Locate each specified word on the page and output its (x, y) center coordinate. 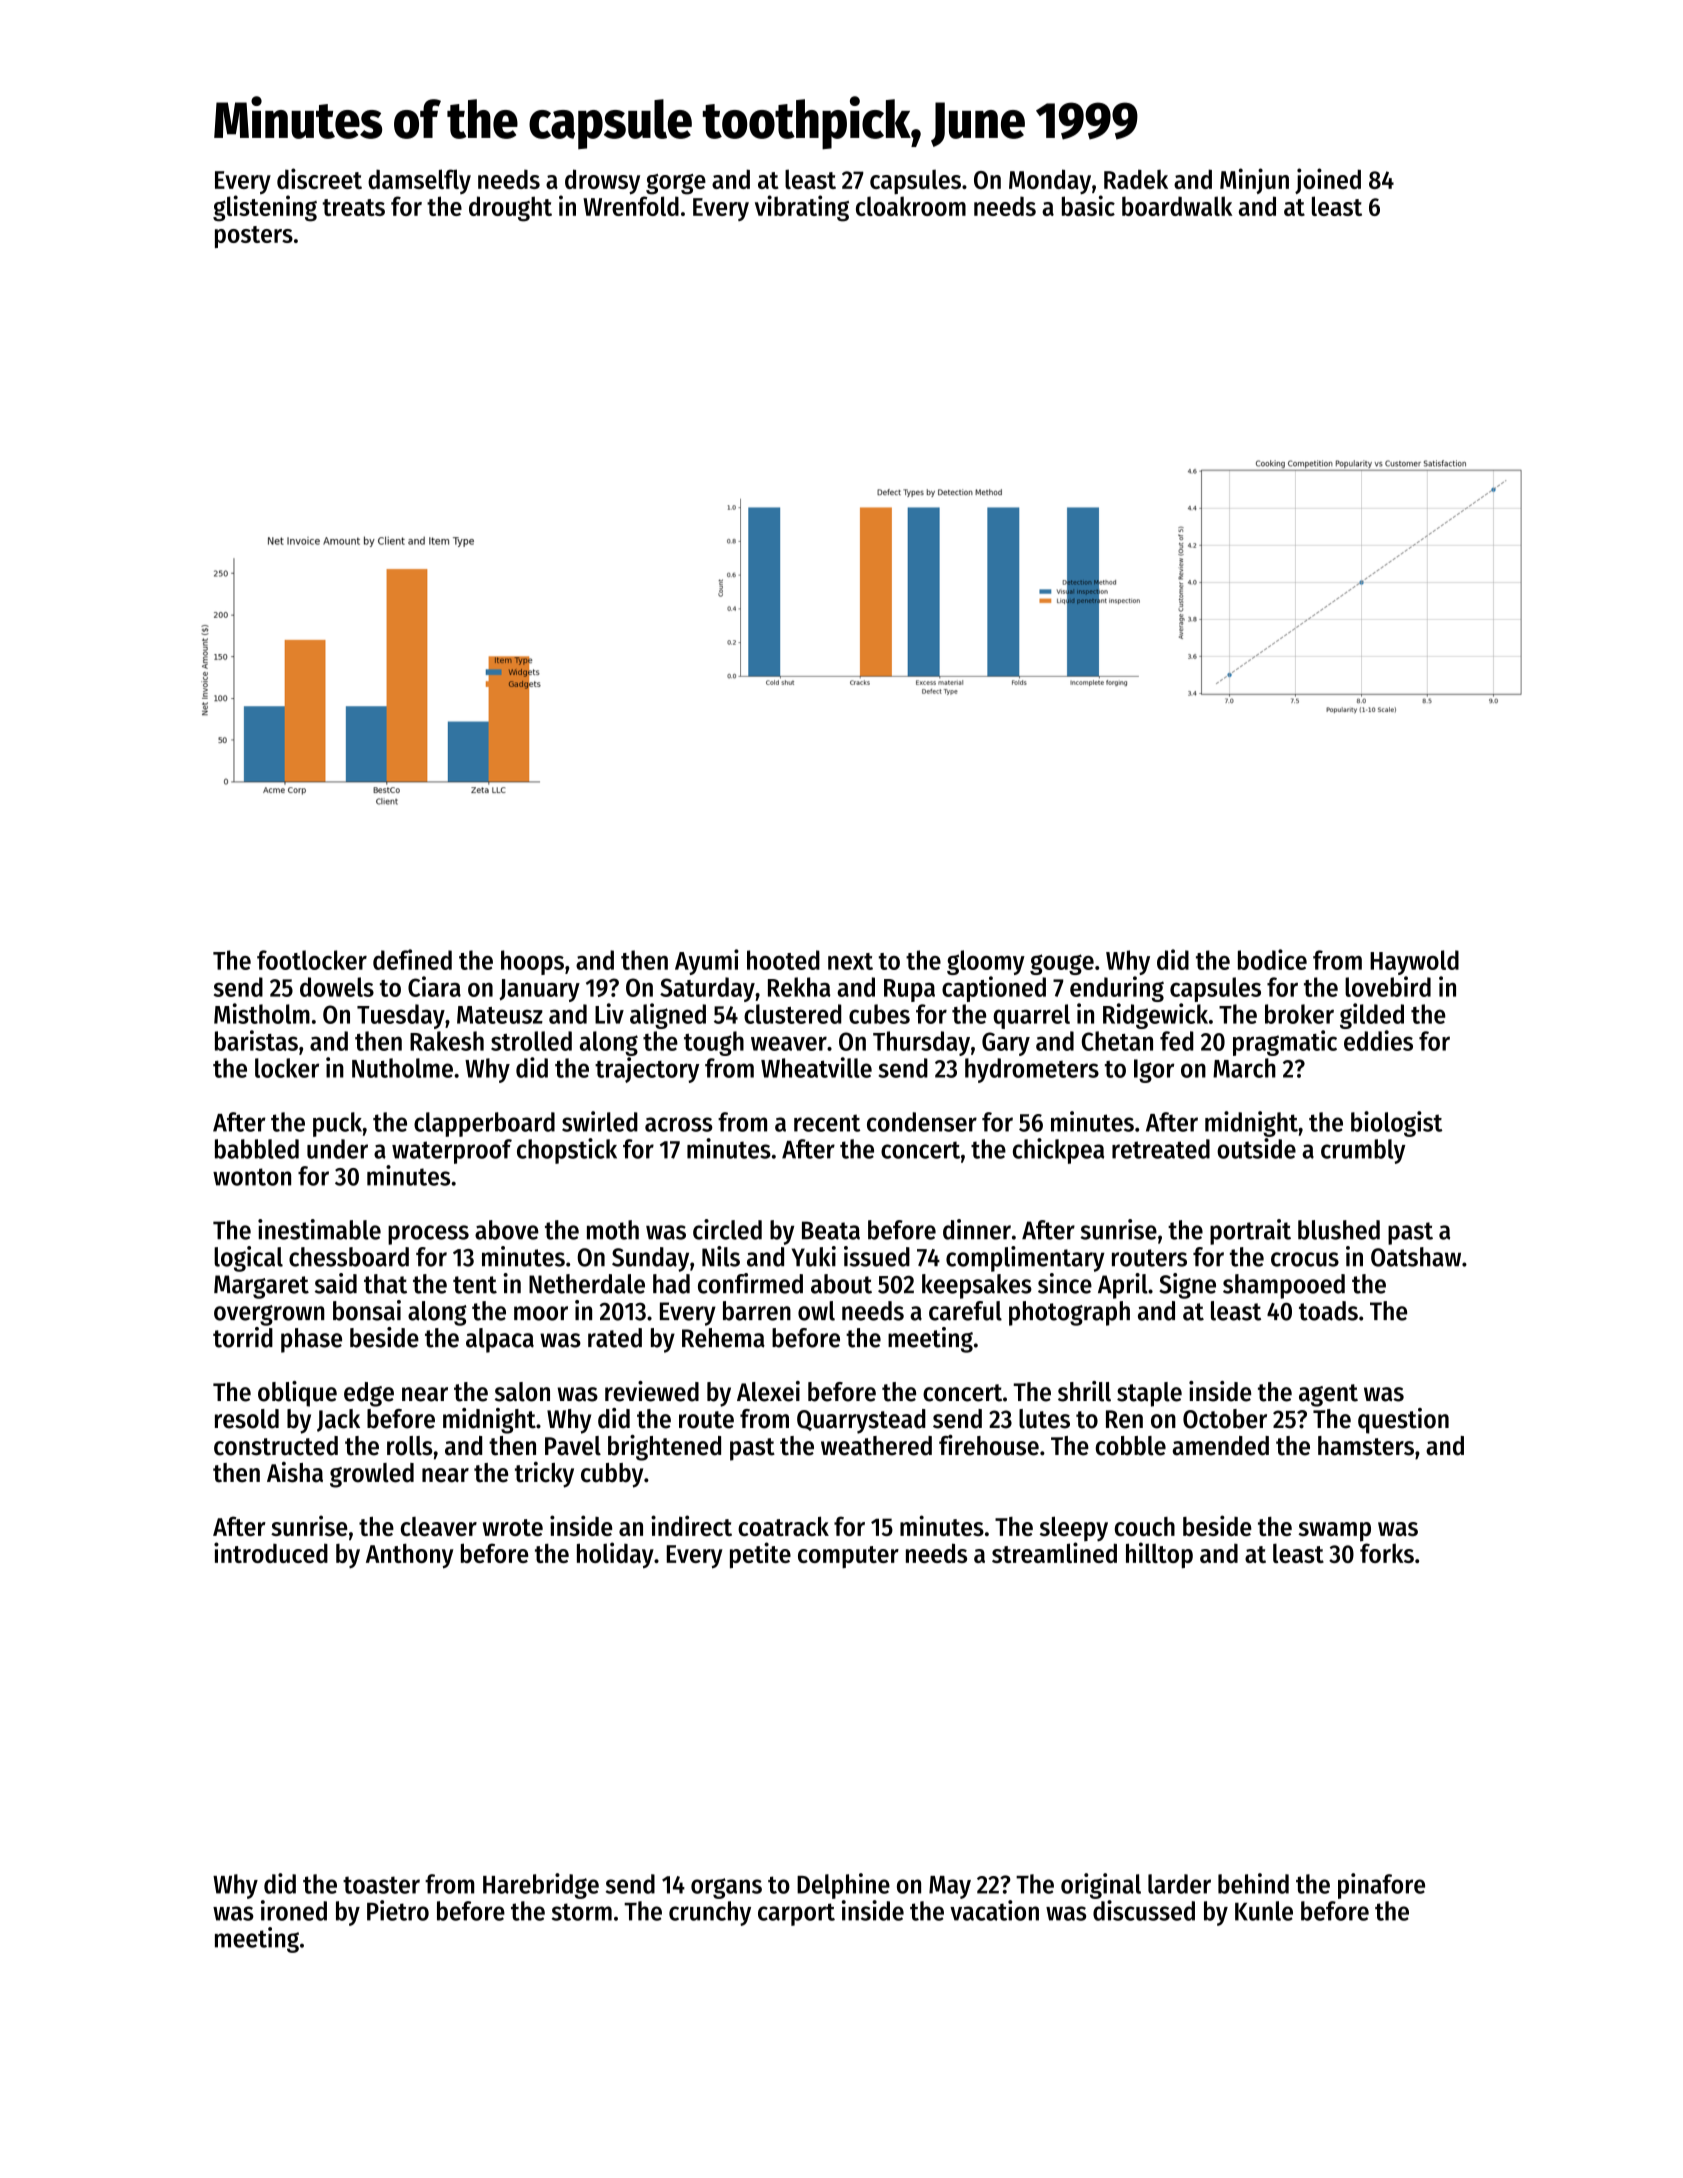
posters (254, 237)
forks (1387, 1553)
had (671, 1284)
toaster (381, 1885)
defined (412, 959)
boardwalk (1177, 206)
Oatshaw (1416, 1257)
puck (337, 1124)
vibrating (802, 208)
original (1101, 1886)
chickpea (1058, 1151)
